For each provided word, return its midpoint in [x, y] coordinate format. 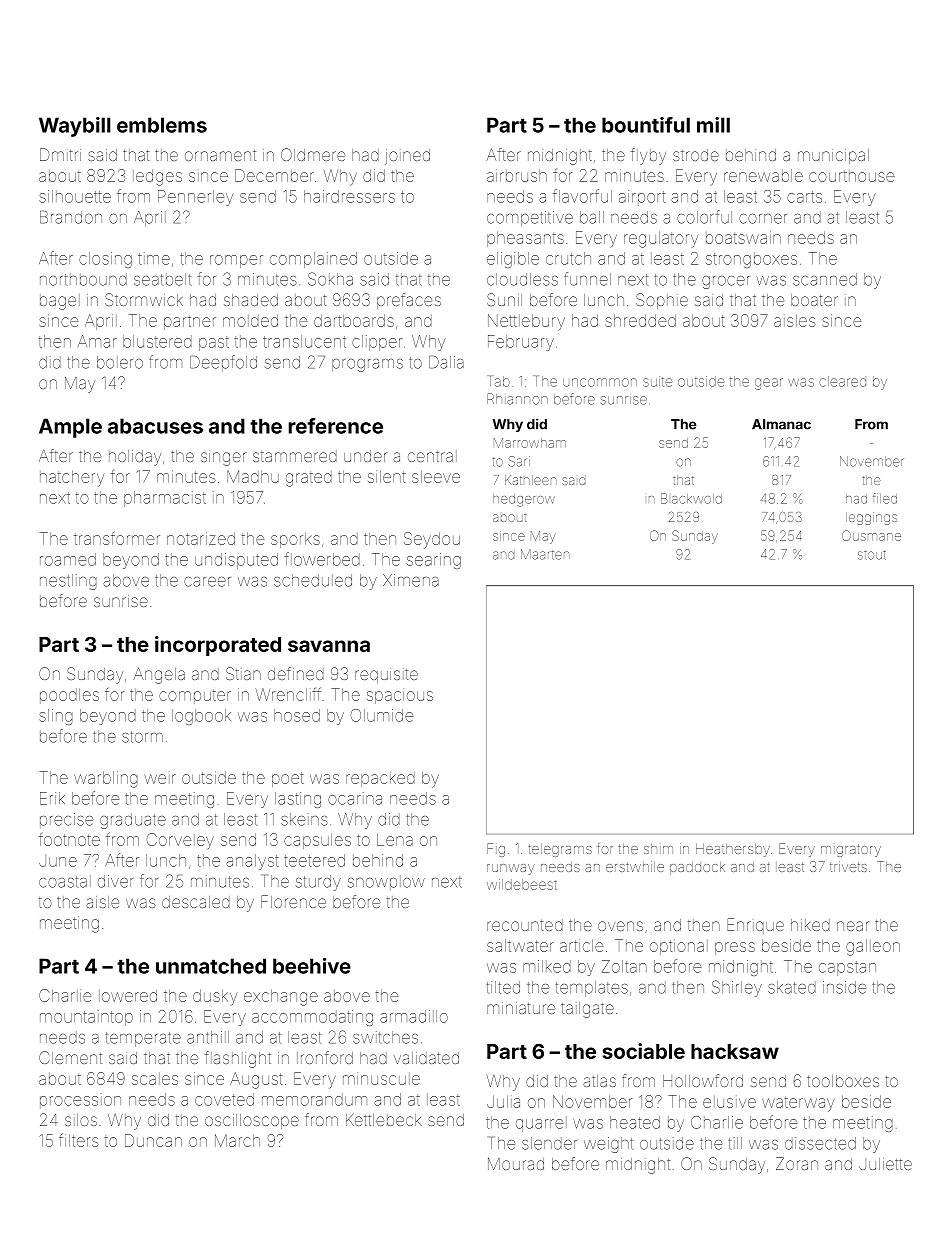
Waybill [75, 127]
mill [713, 125]
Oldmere [313, 154]
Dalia [446, 362]
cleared [842, 381]
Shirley [737, 988]
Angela [159, 675]
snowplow [386, 882]
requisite [386, 676]
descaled [196, 902]
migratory [851, 850]
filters [79, 1140]
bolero [120, 362]
